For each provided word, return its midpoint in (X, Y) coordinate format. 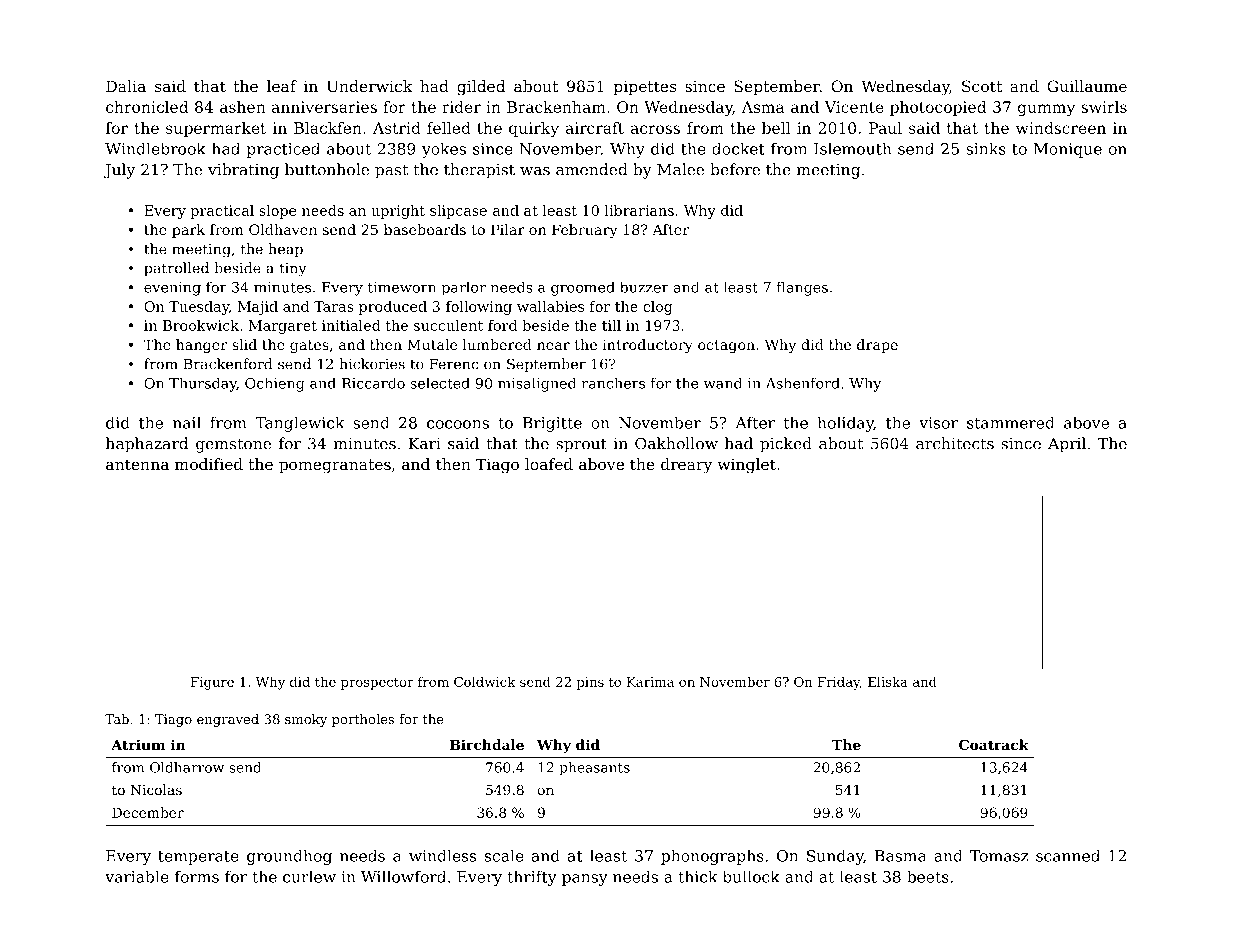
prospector (377, 684)
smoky (306, 720)
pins (590, 683)
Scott (982, 86)
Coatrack (994, 744)
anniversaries (324, 107)
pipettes (645, 87)
